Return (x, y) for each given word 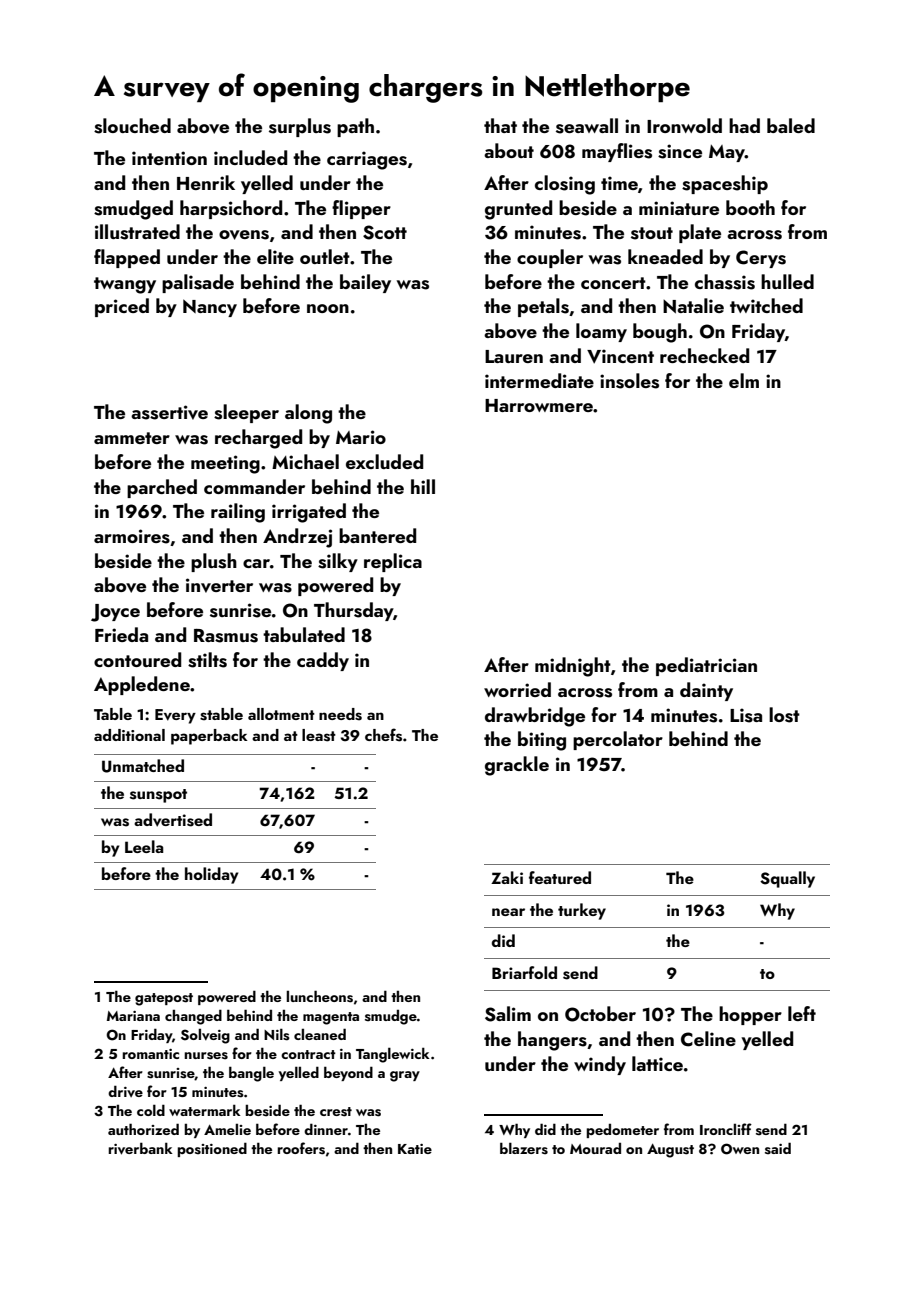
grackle (517, 766)
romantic (150, 1054)
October (600, 1014)
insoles (629, 381)
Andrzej (297, 538)
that (500, 125)
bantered (377, 535)
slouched (132, 126)
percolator (618, 740)
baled (791, 125)
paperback (209, 737)
